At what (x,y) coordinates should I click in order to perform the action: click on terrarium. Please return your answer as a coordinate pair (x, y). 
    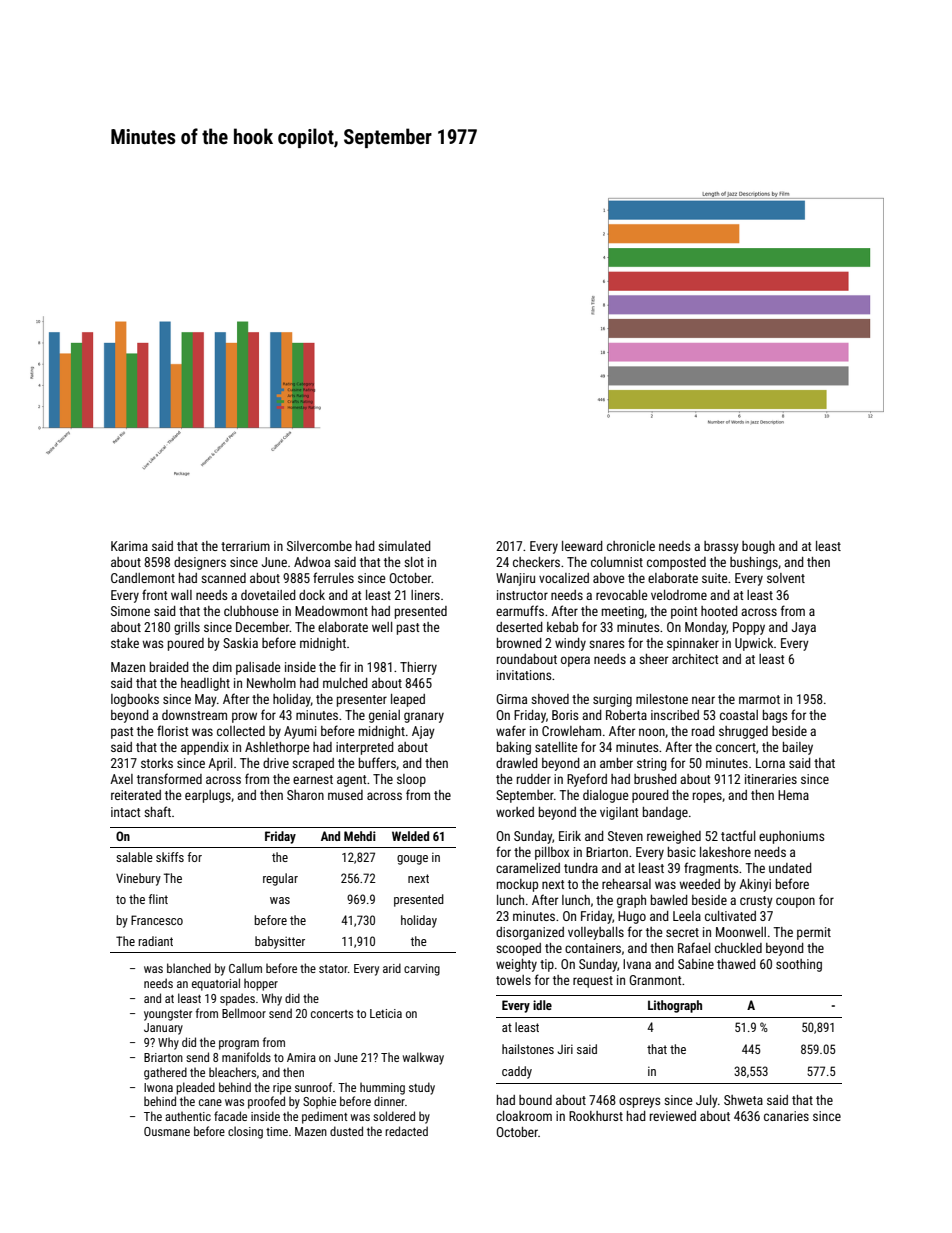
    Looking at the image, I should click on (245, 546).
